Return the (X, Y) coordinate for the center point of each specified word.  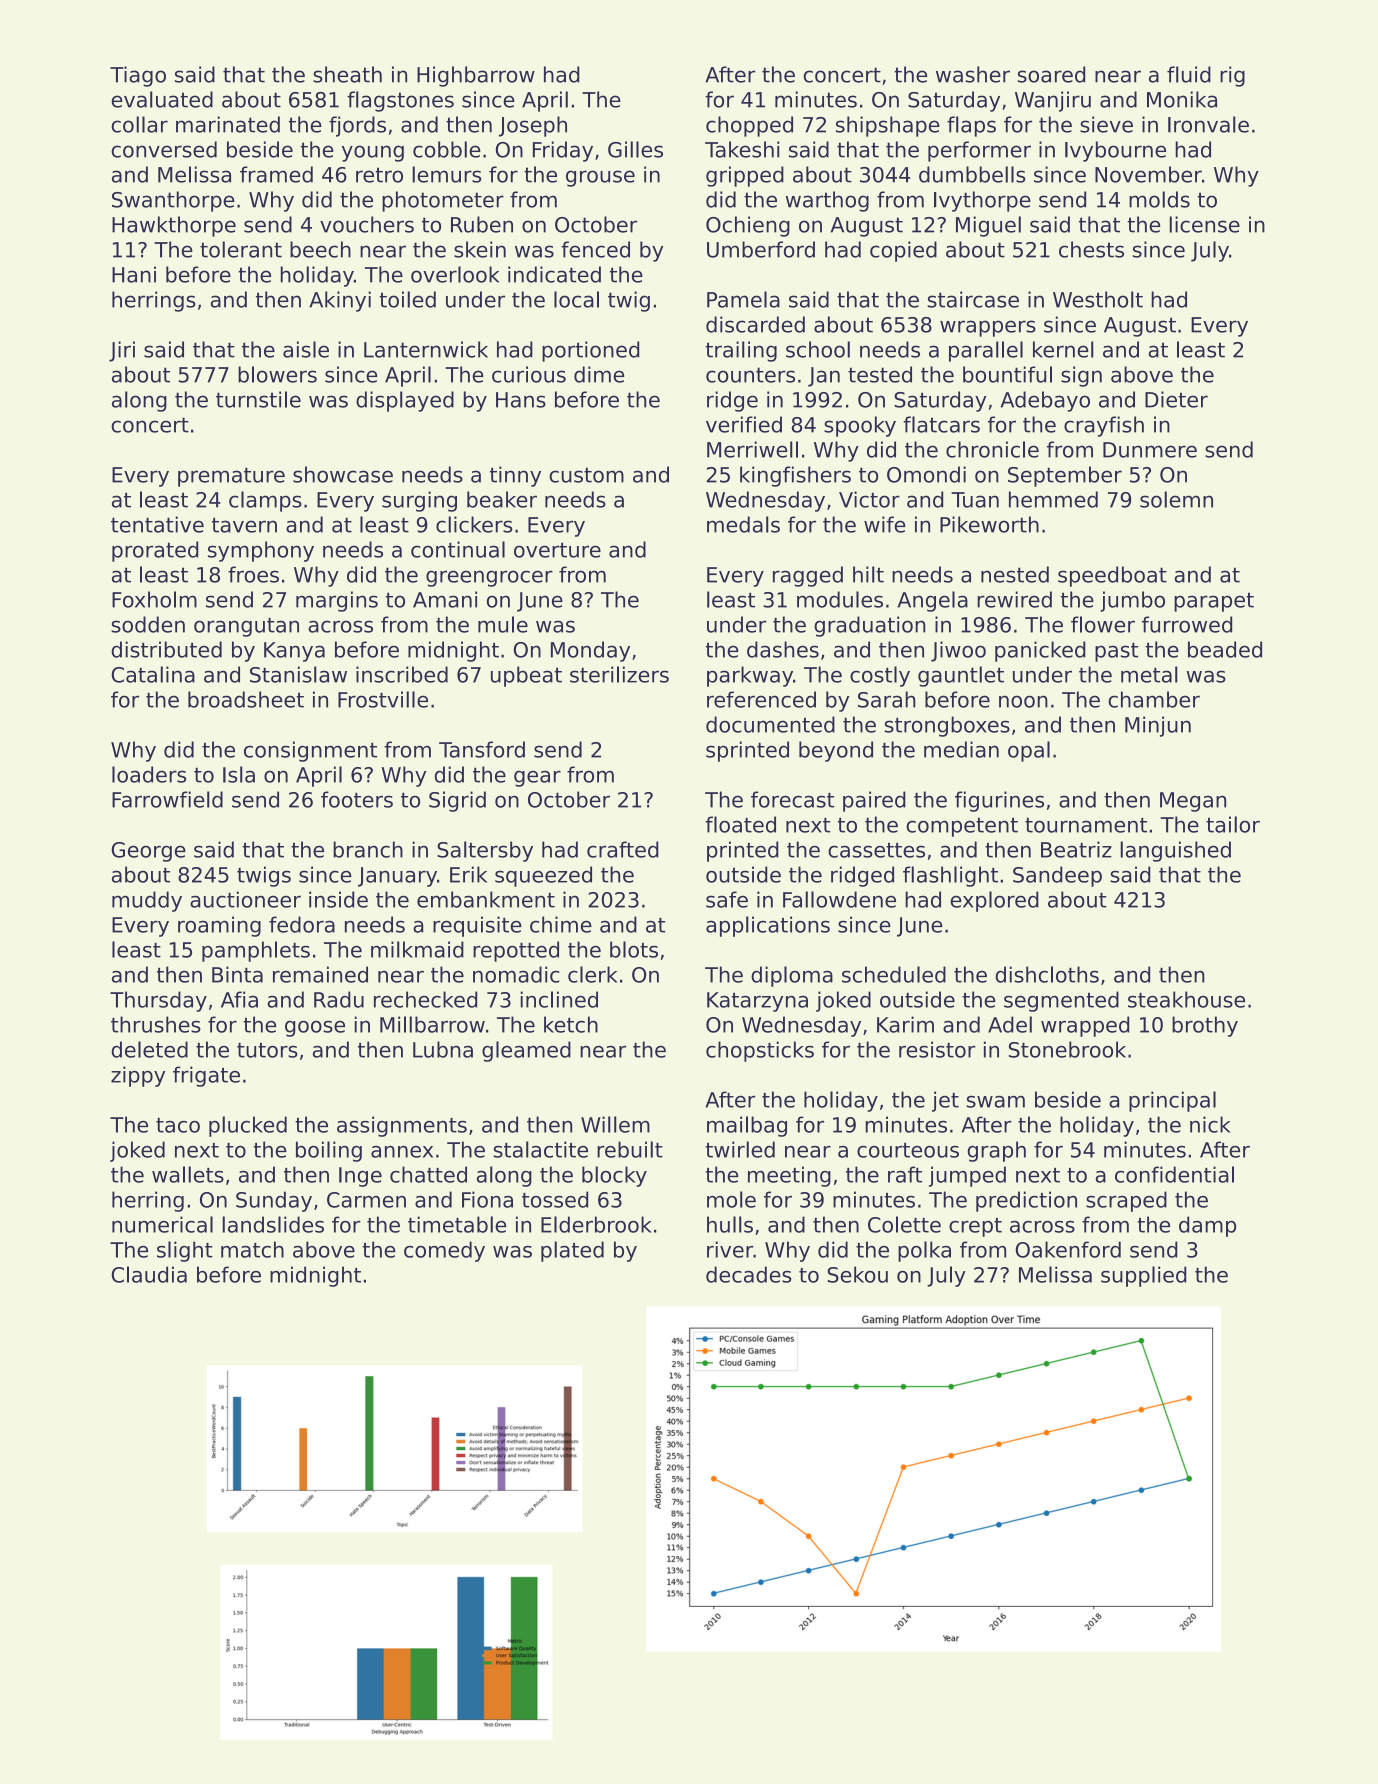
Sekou (857, 1274)
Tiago (138, 76)
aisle (306, 349)
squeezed (543, 876)
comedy (444, 1251)
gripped (745, 176)
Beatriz (1076, 849)
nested (1015, 574)
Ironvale (1208, 124)
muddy (147, 901)
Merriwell (752, 449)
